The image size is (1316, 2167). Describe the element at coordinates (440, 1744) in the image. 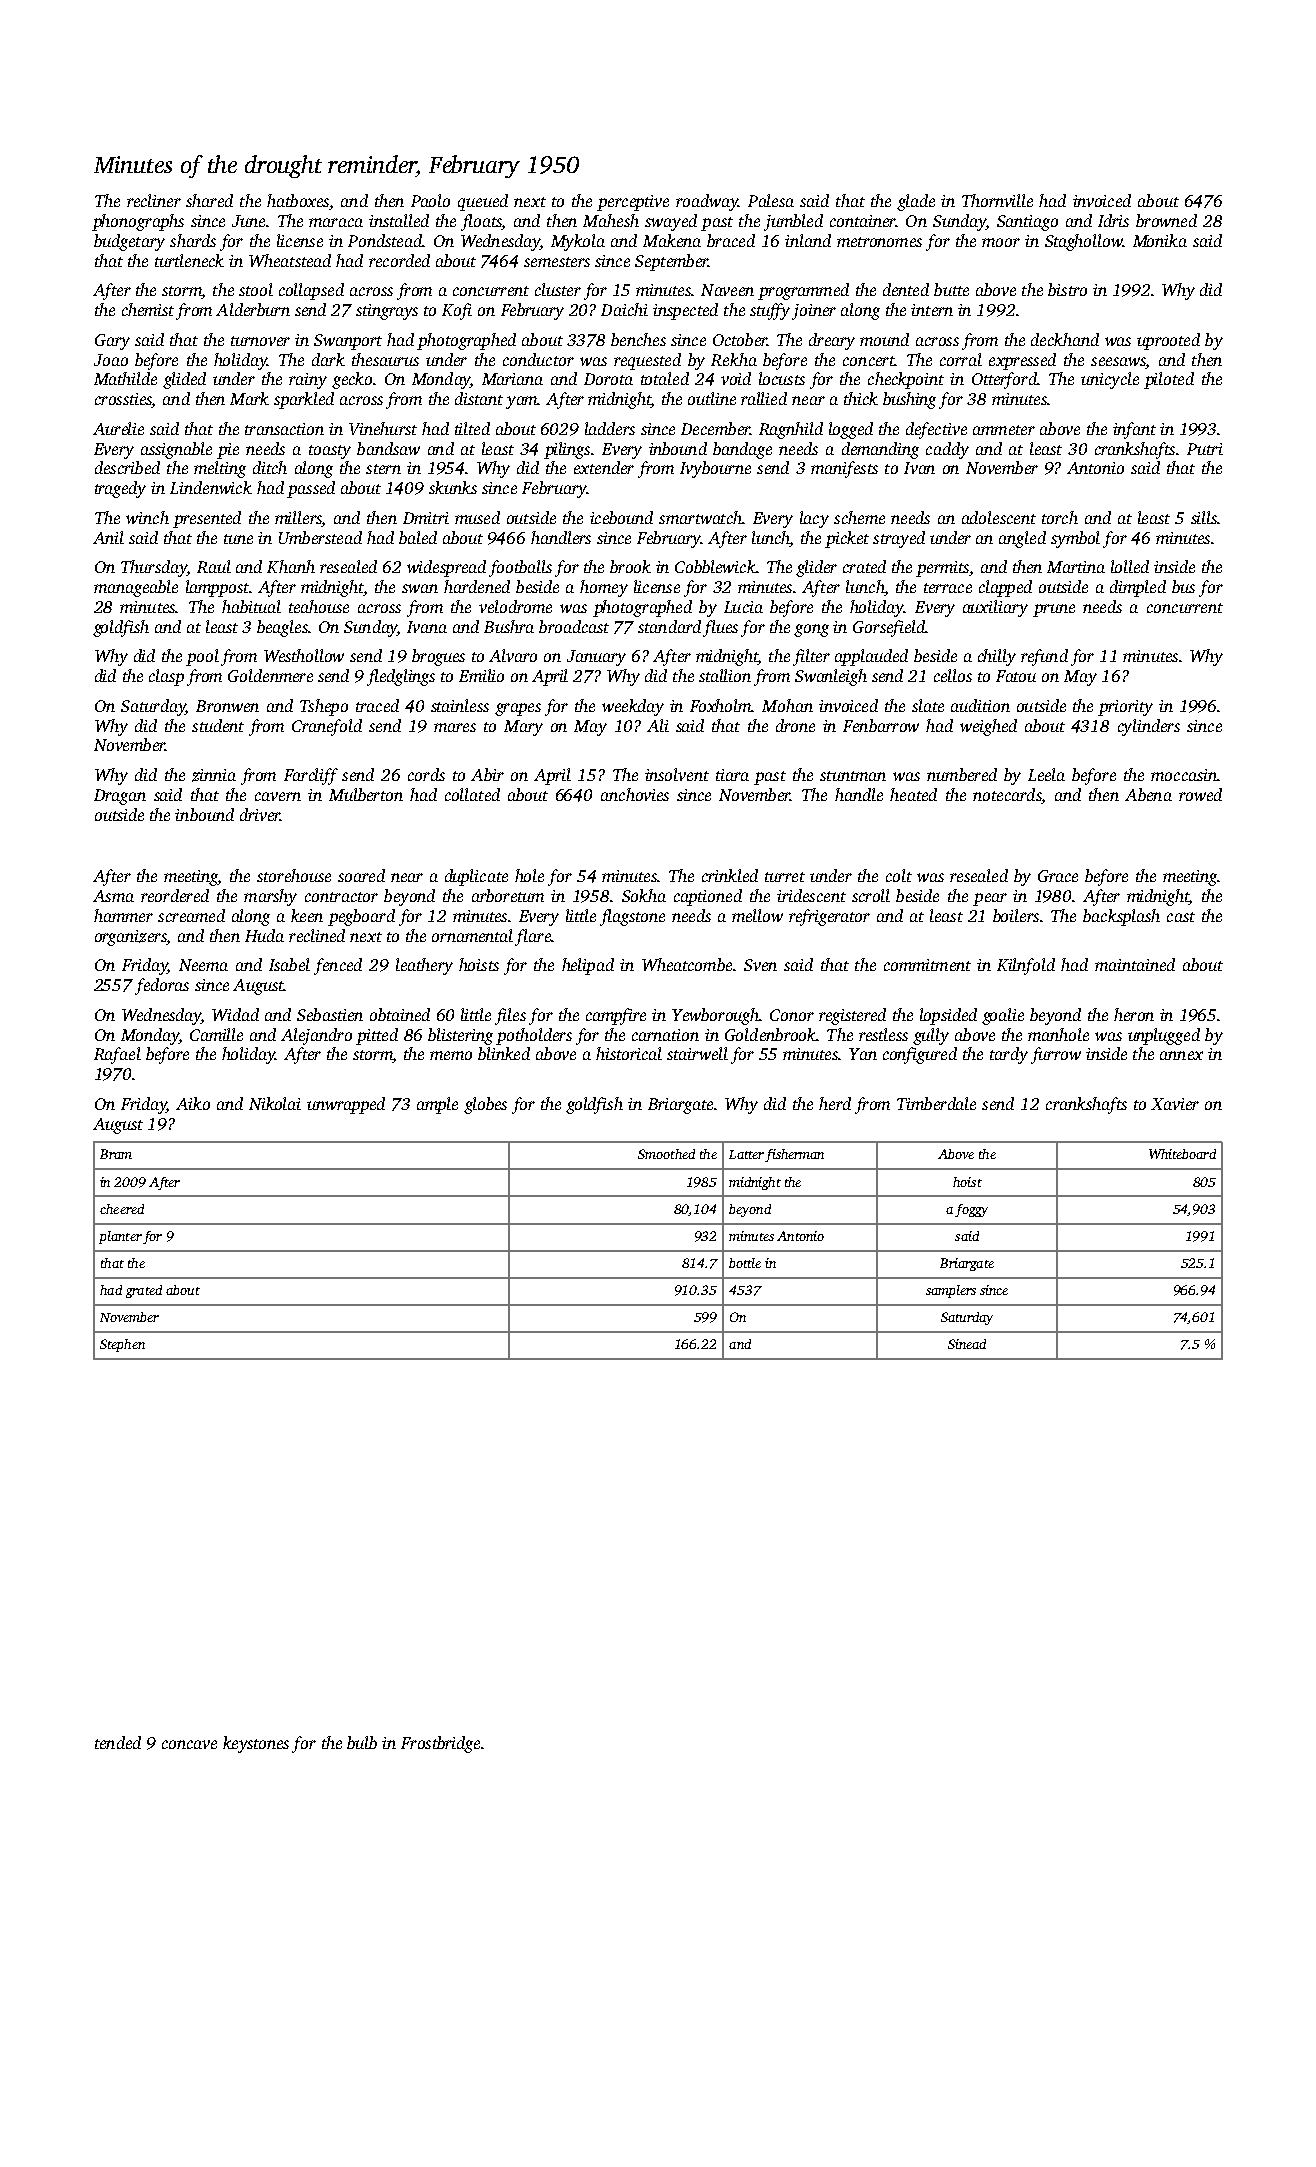

I see `Frostbridge` at that location.
